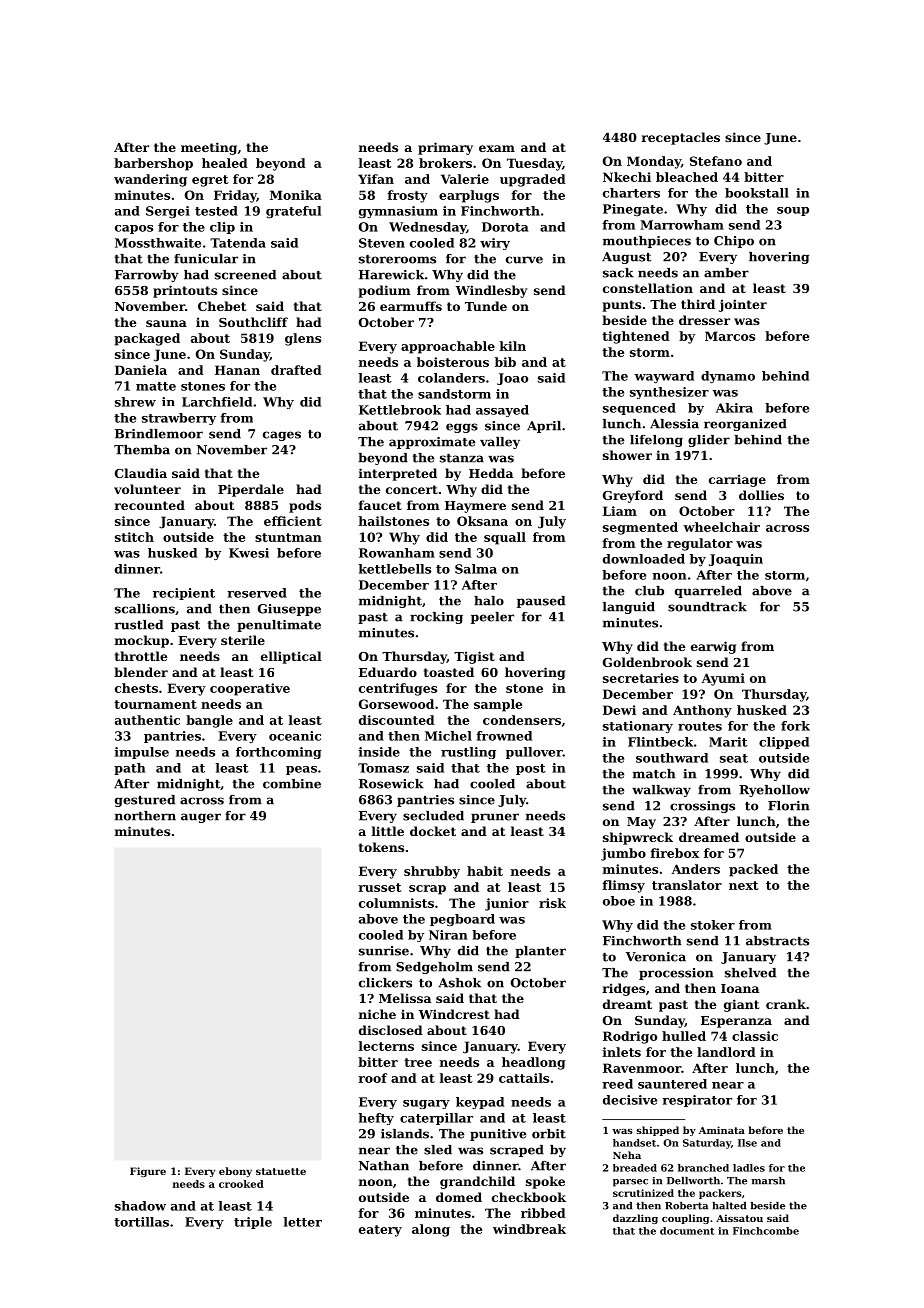  I want to click on funicular, so click(206, 259).
